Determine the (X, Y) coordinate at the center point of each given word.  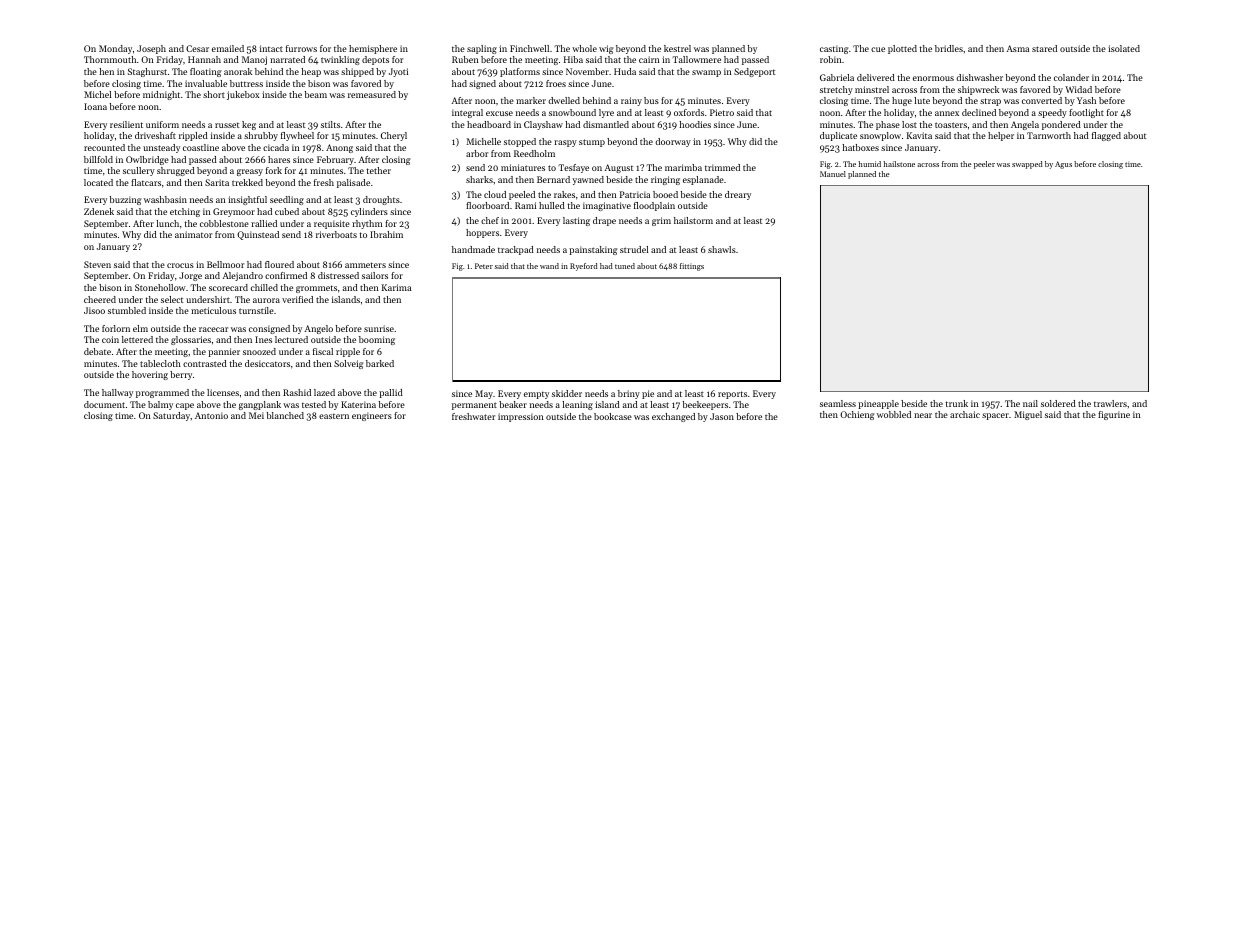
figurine (1114, 415)
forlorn (116, 328)
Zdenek (99, 211)
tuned (625, 266)
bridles (949, 48)
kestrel (677, 48)
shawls (722, 249)
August (619, 168)
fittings (692, 267)
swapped (1027, 165)
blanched (285, 415)
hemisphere (373, 49)
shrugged (176, 171)
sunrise (379, 328)
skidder (567, 393)
